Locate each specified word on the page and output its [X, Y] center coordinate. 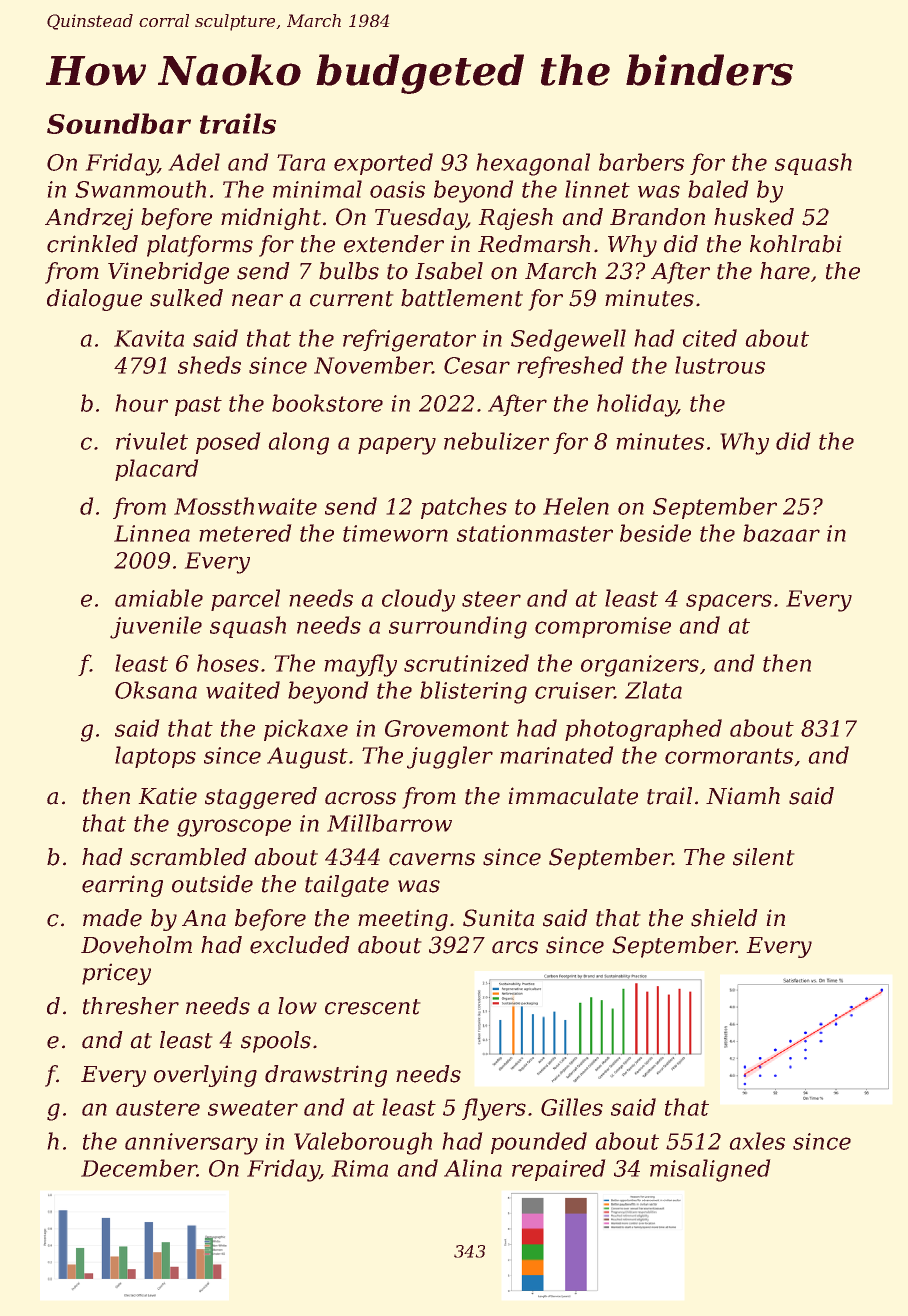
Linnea [152, 533]
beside [655, 533]
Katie [167, 796]
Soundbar [119, 123]
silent [764, 857]
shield [724, 918]
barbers [641, 162]
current [352, 299]
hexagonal [533, 164]
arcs [515, 947]
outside [212, 884]
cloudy [418, 600]
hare [785, 271]
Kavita [149, 338]
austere [158, 1108]
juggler [450, 757]
